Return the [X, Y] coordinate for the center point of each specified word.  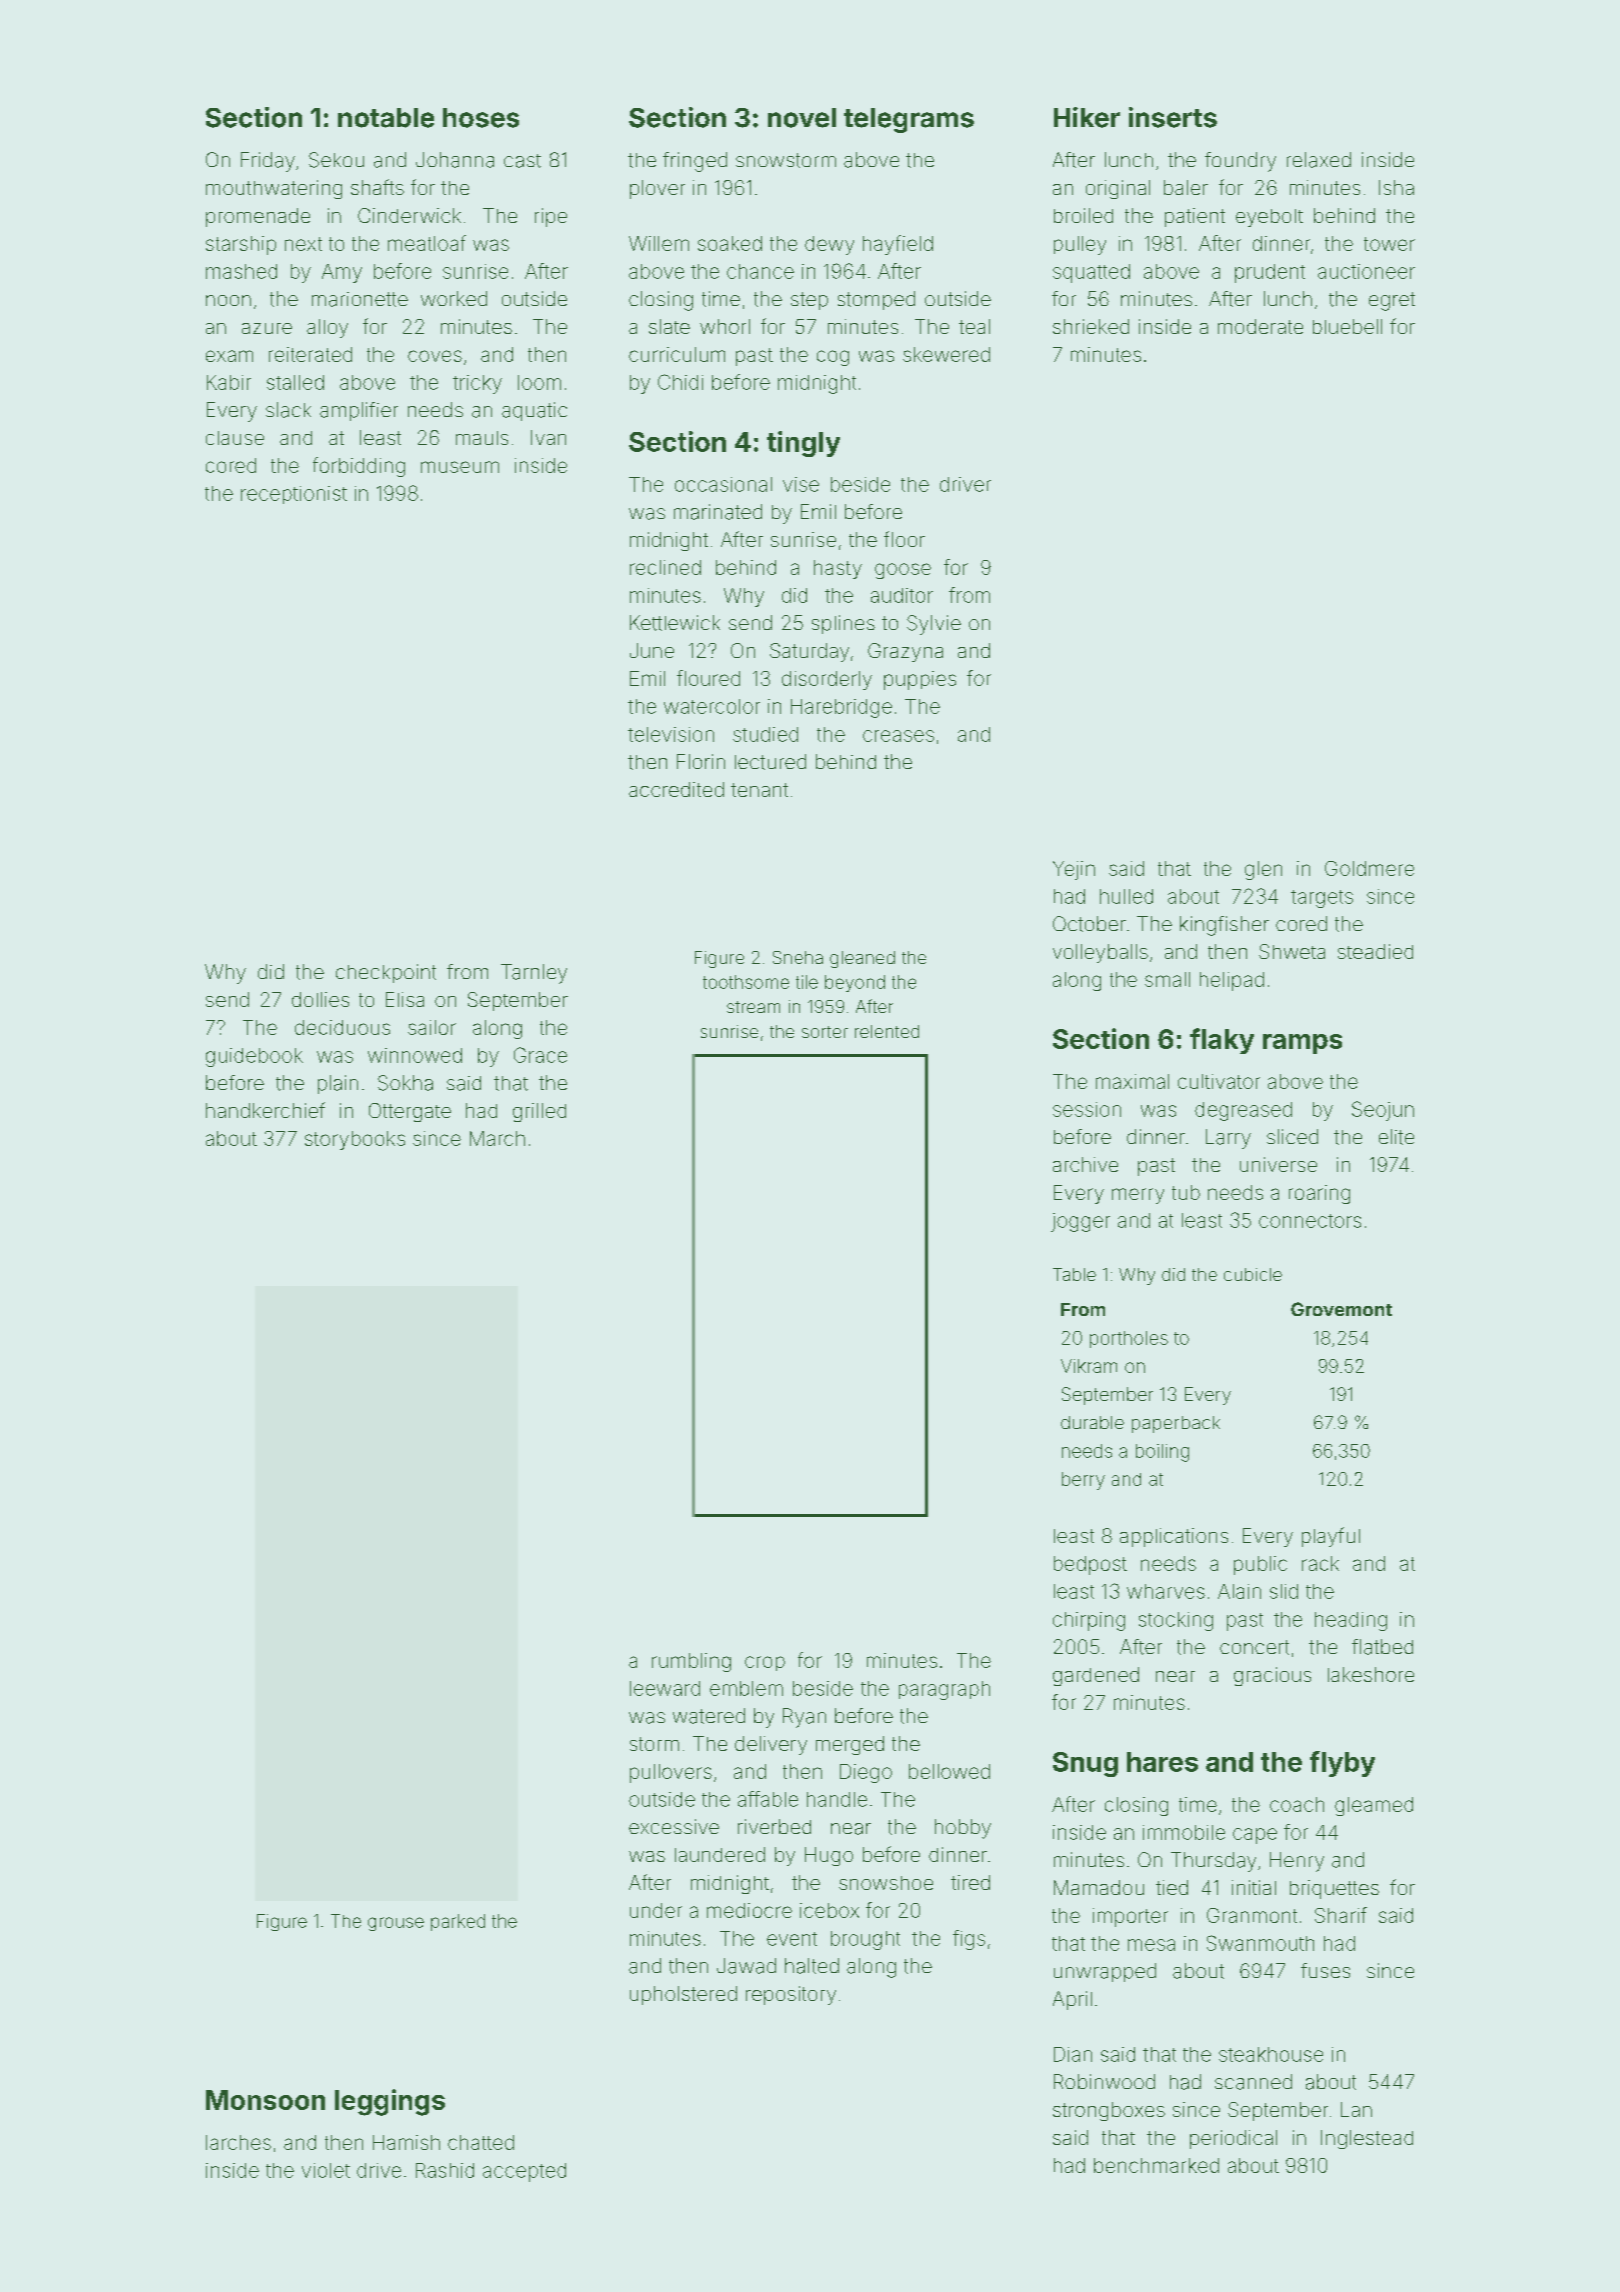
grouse [396, 1924]
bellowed [949, 1771]
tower [1389, 244]
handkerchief [265, 1110]
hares [1162, 1762]
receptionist [294, 495]
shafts [377, 187]
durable [1092, 1422]
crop [765, 1663]
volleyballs [1100, 953]
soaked [730, 243]
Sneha [798, 957]
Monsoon [265, 2100]
